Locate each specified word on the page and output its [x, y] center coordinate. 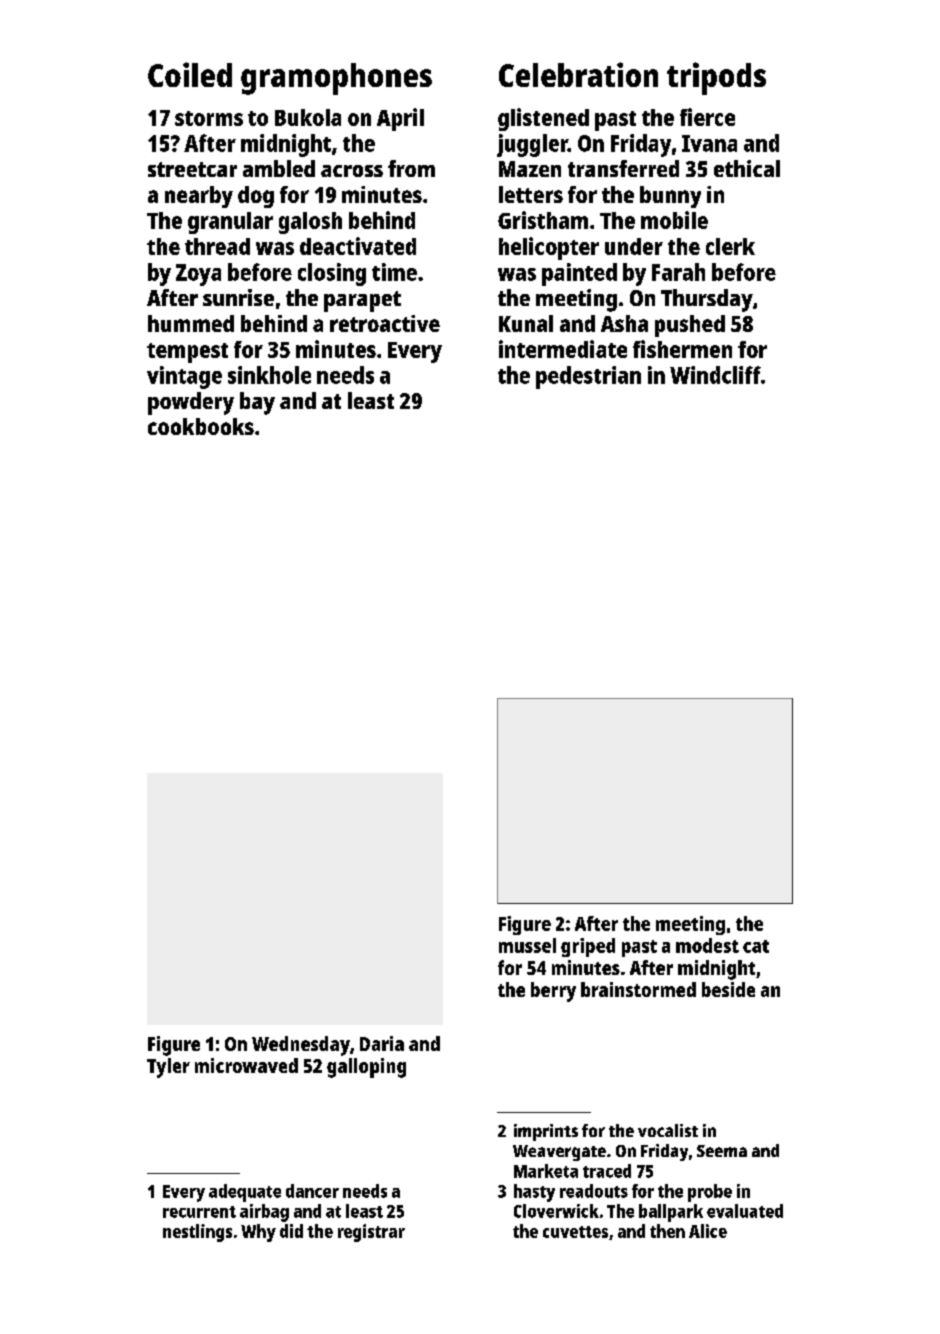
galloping [366, 1068]
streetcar [192, 169]
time [394, 272]
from [411, 168]
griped [588, 947]
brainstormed [638, 989]
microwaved [246, 1065]
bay [257, 403]
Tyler [168, 1068]
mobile [674, 220]
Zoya [198, 275]
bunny [670, 197]
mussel [527, 945]
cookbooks [201, 426]
